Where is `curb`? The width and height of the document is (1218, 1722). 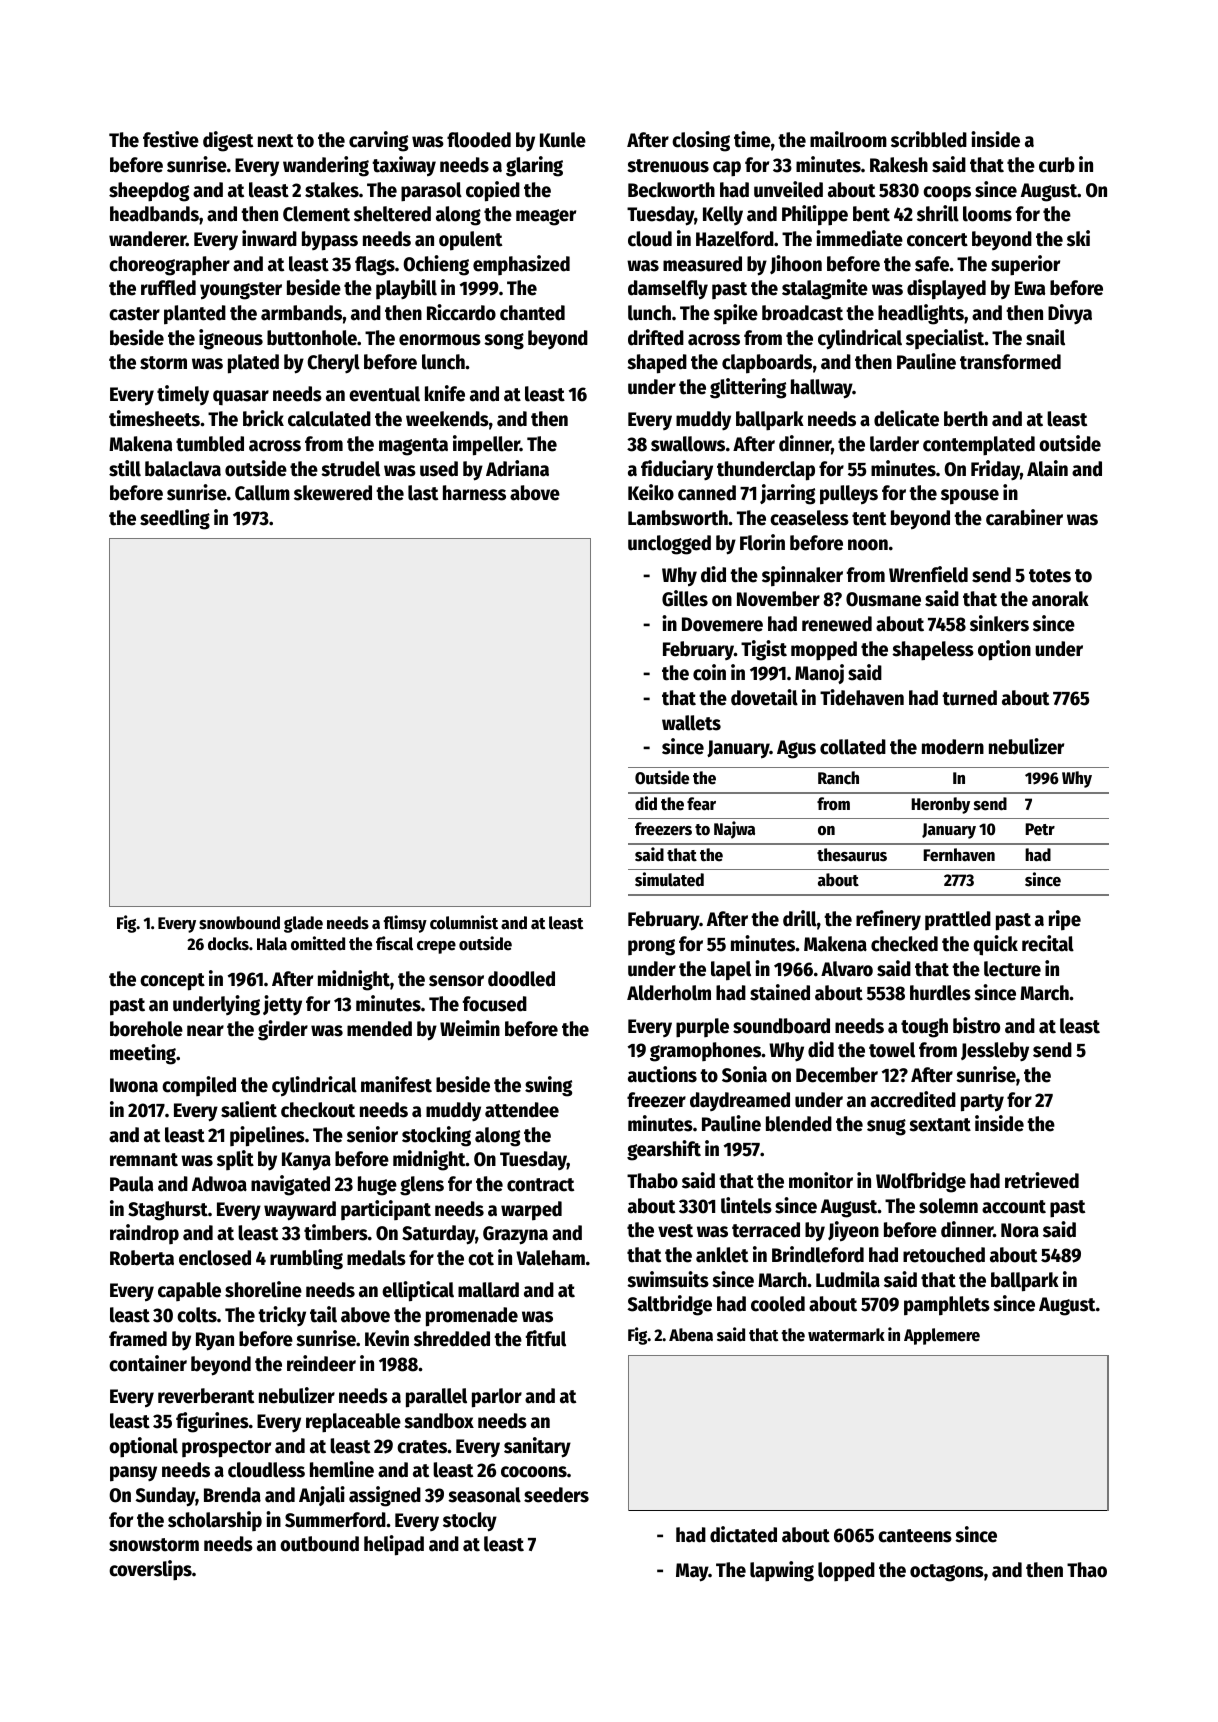 curb is located at coordinates (1057, 165).
